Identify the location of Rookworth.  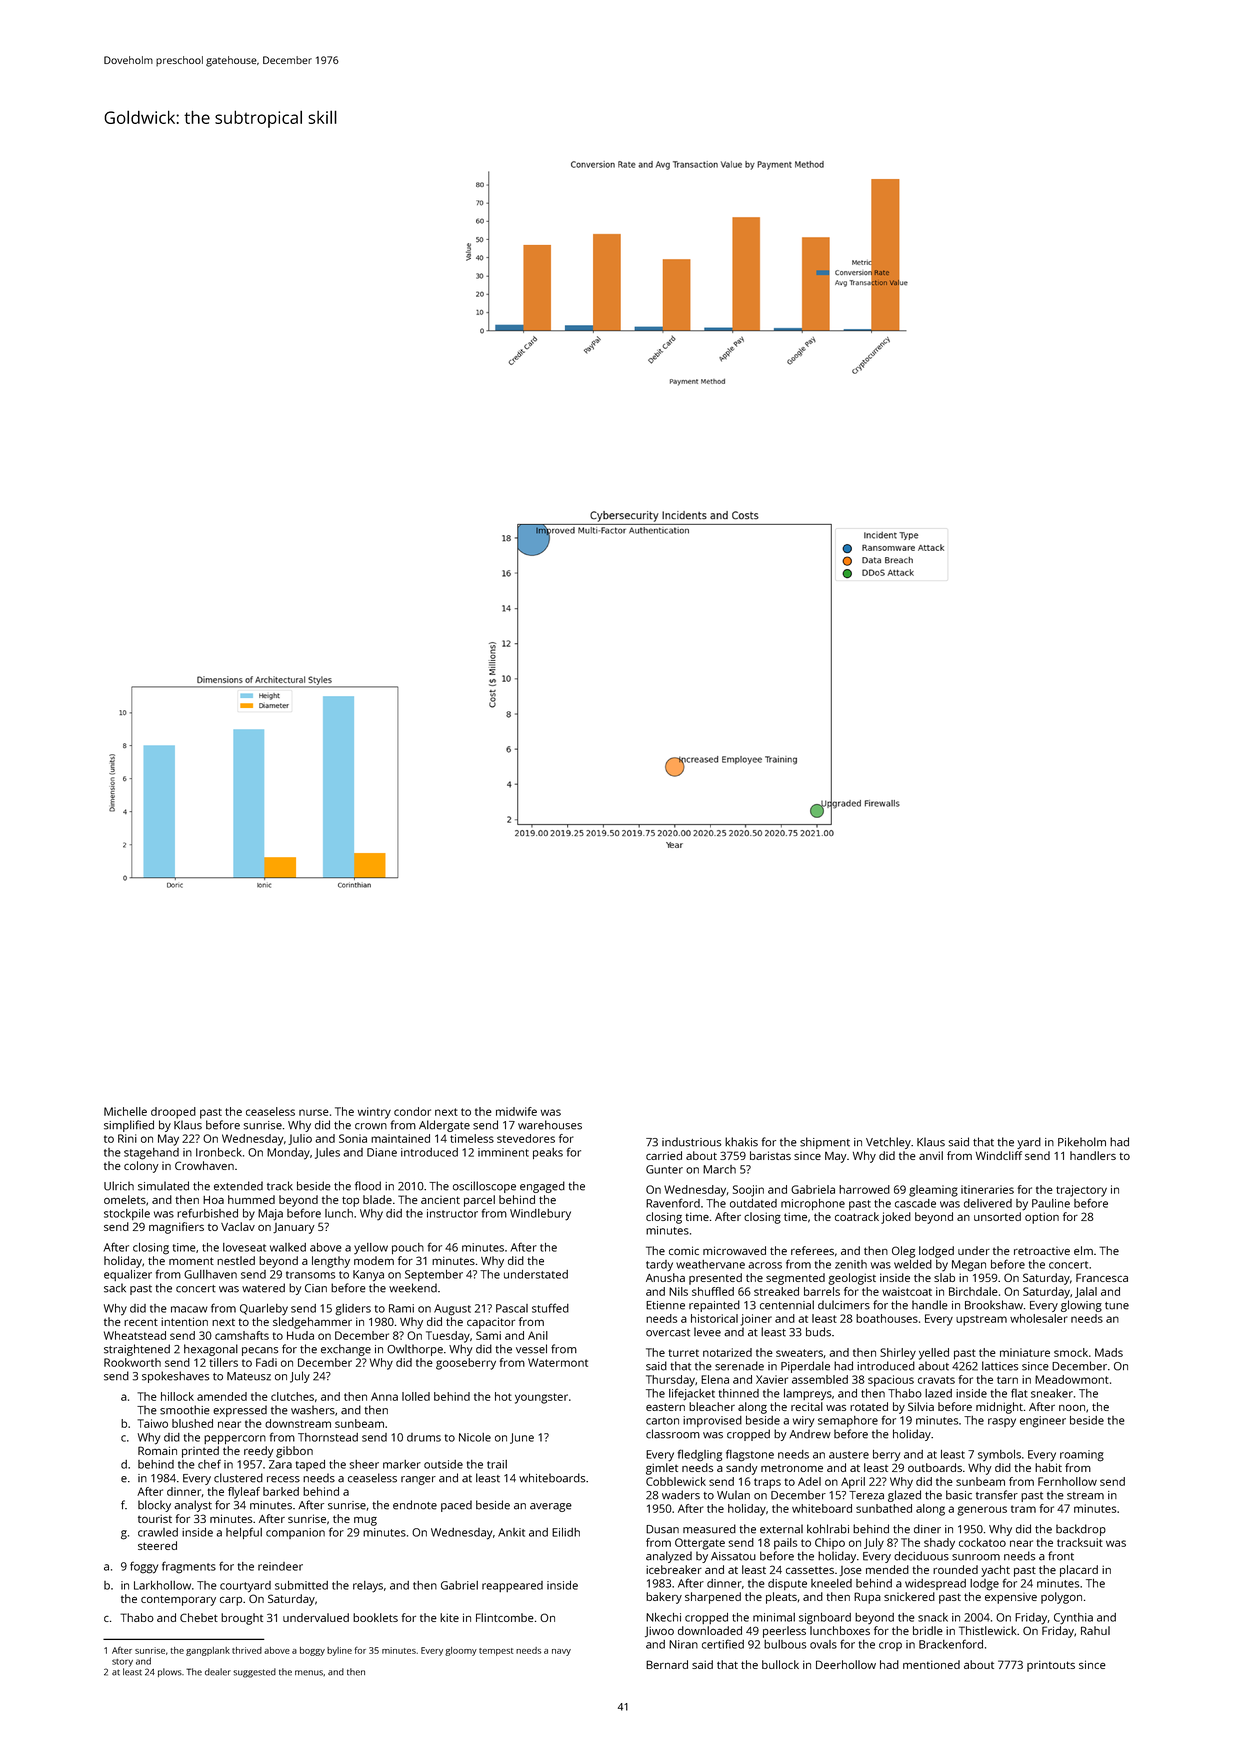
(132, 1362).
